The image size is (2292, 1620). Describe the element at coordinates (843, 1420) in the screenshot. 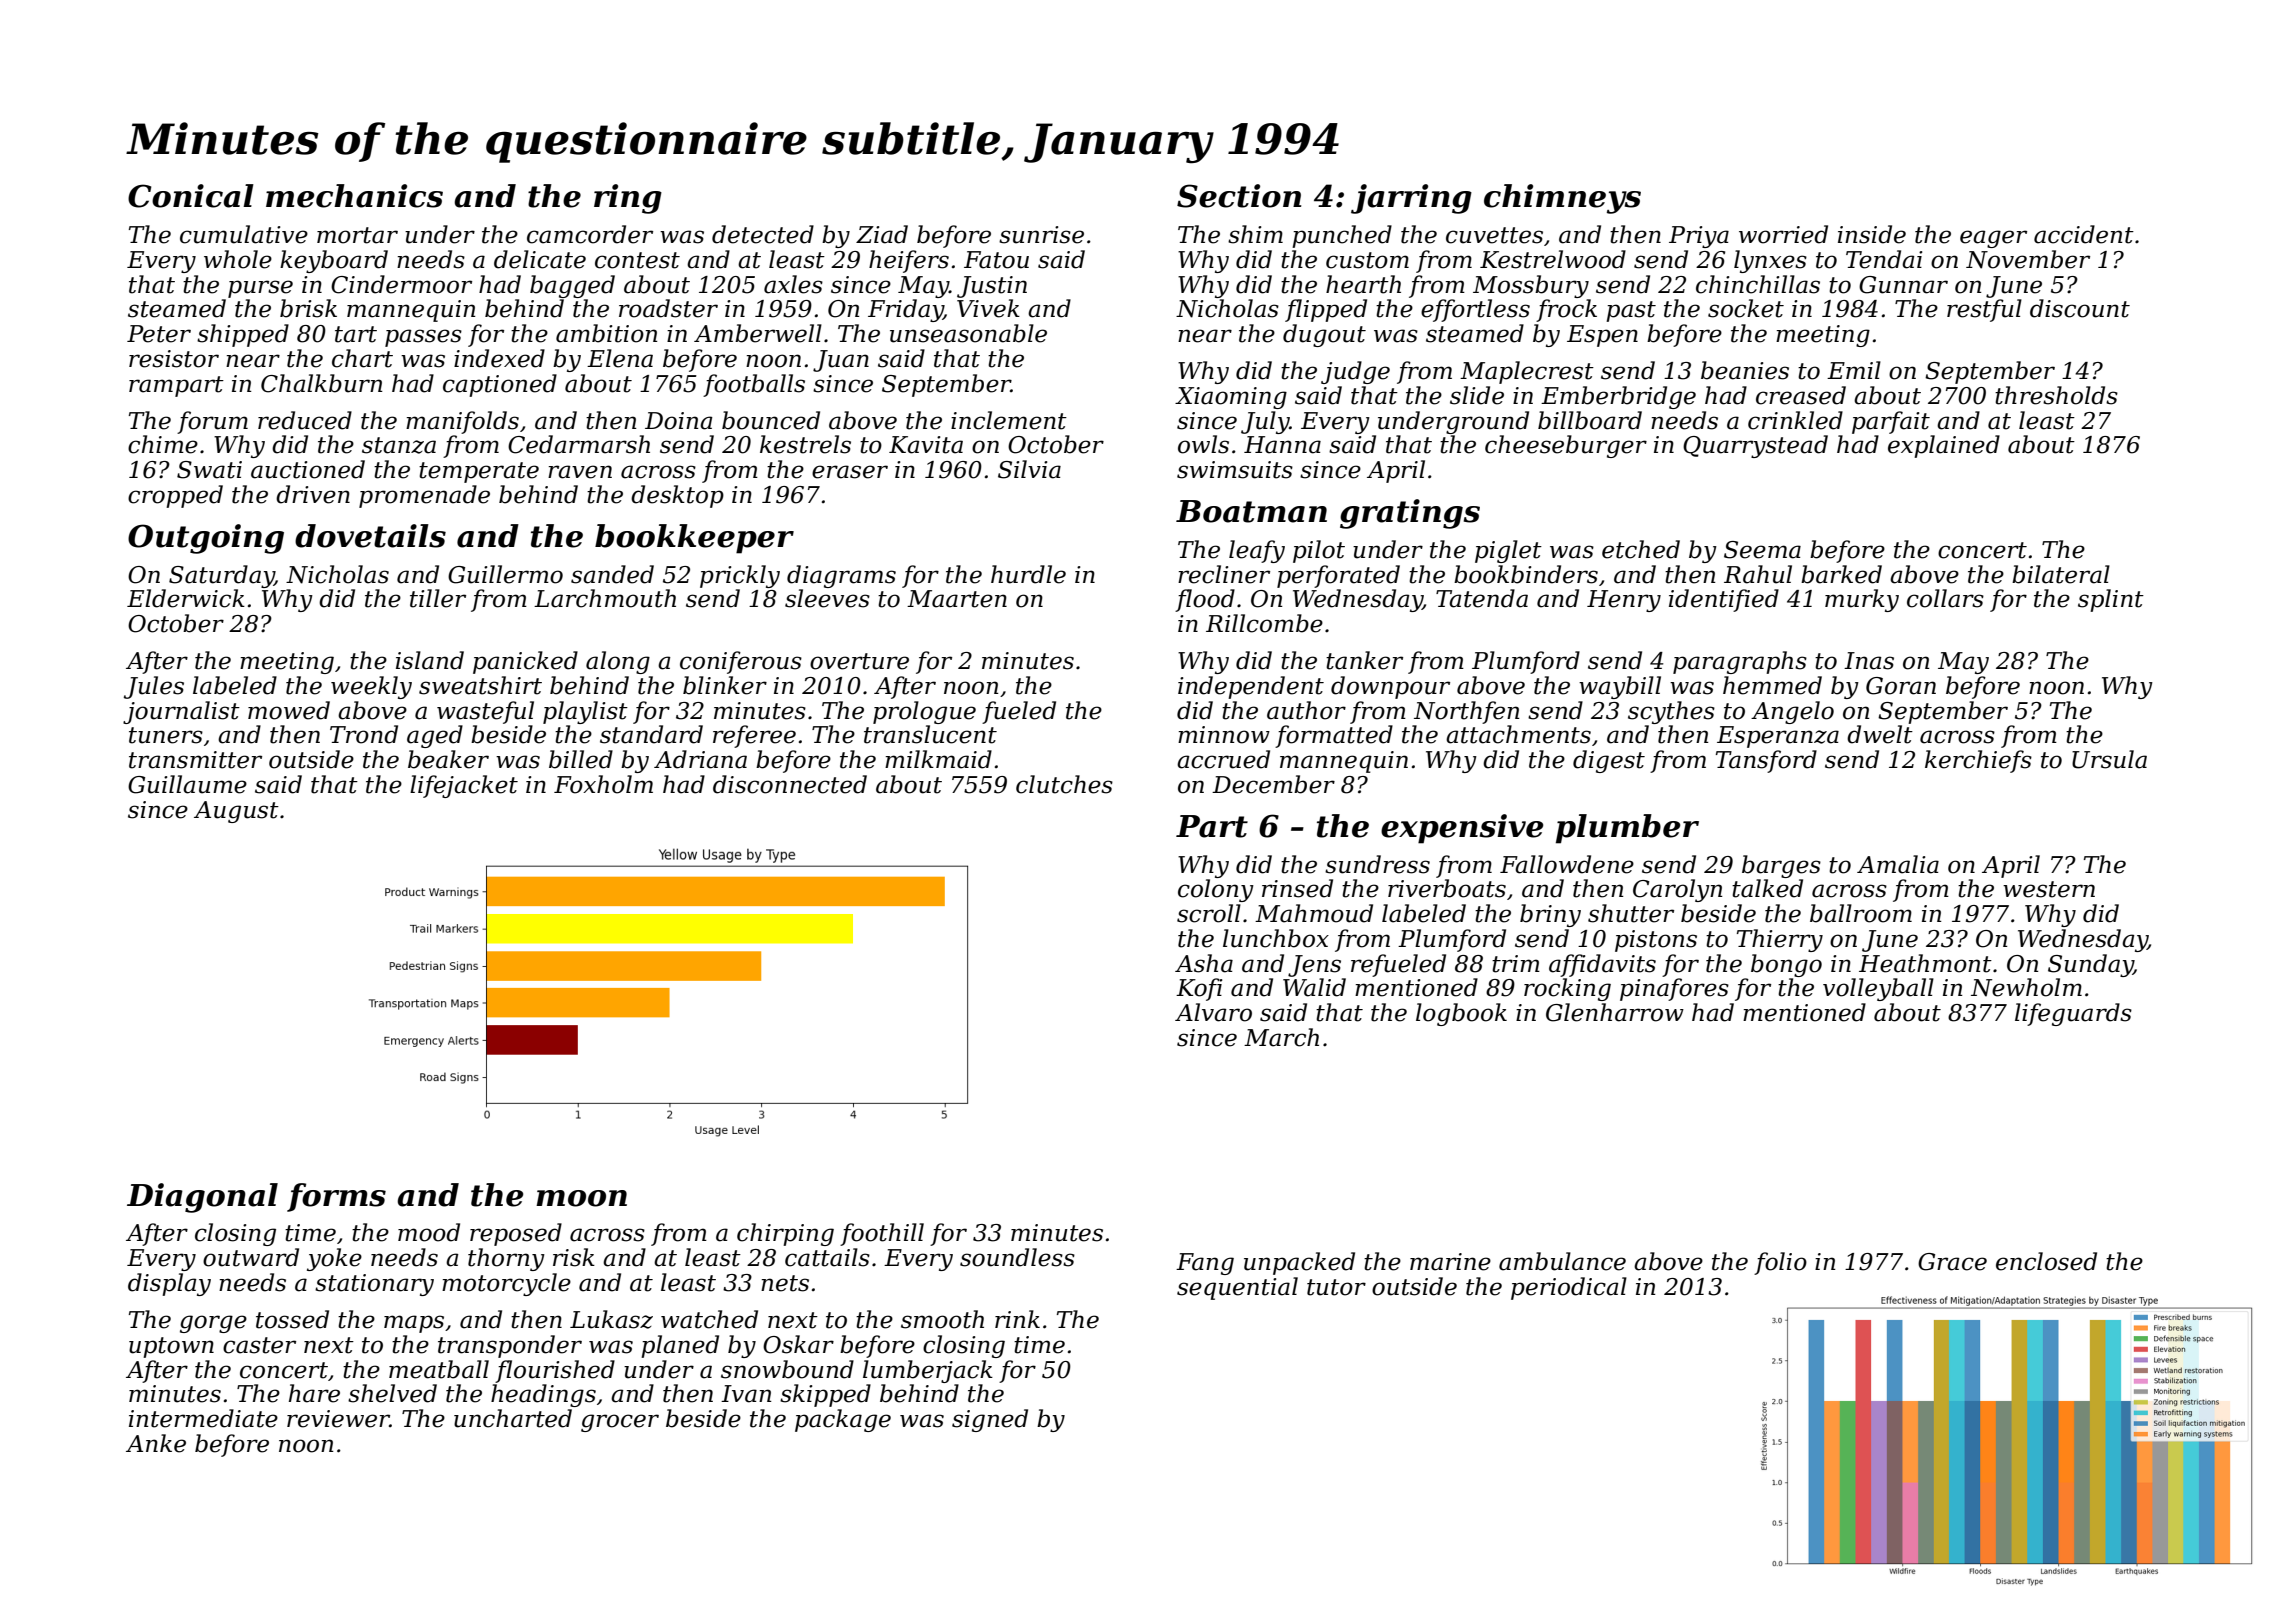

I see `package` at that location.
